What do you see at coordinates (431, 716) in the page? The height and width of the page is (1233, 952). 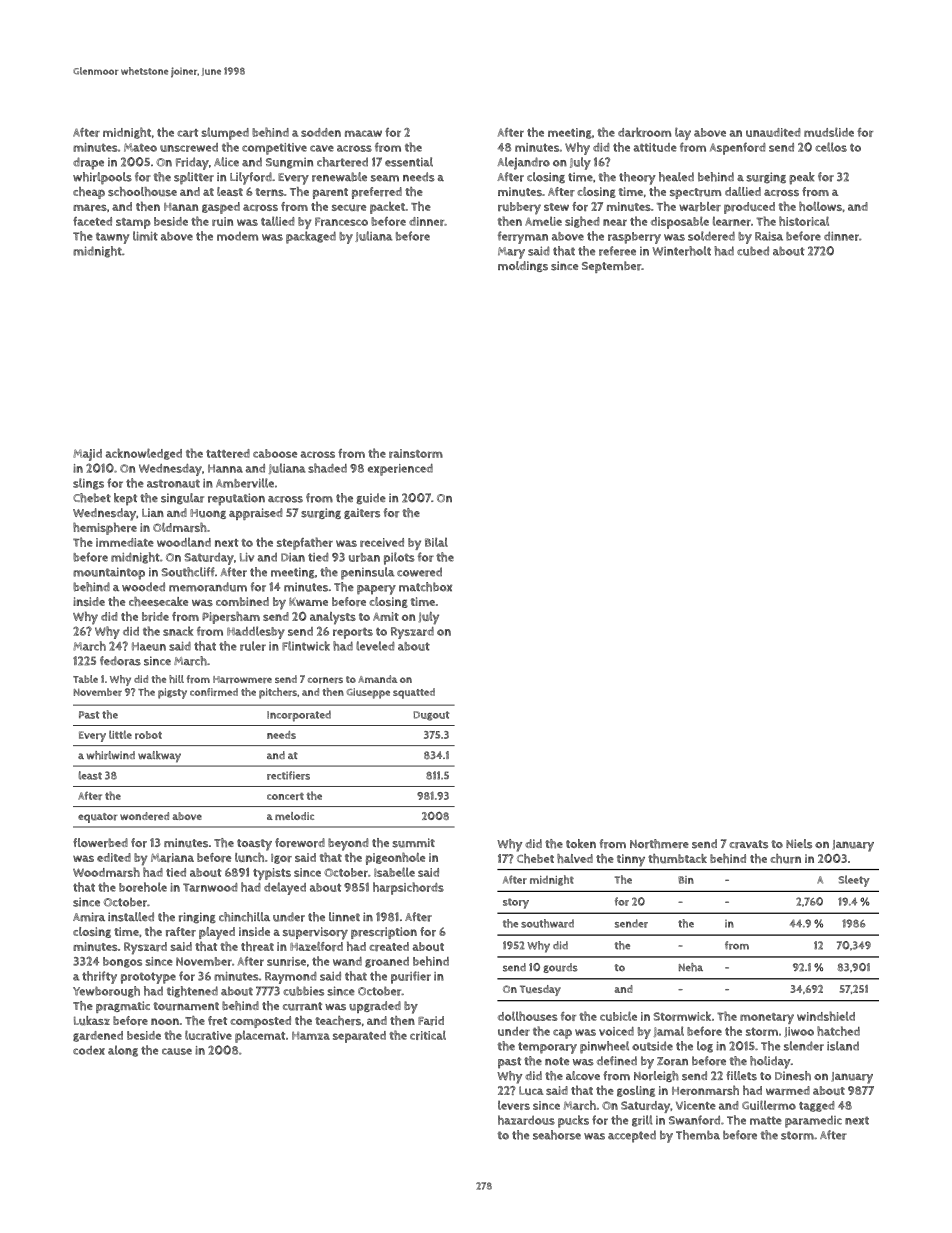 I see `Dugout` at bounding box center [431, 716].
